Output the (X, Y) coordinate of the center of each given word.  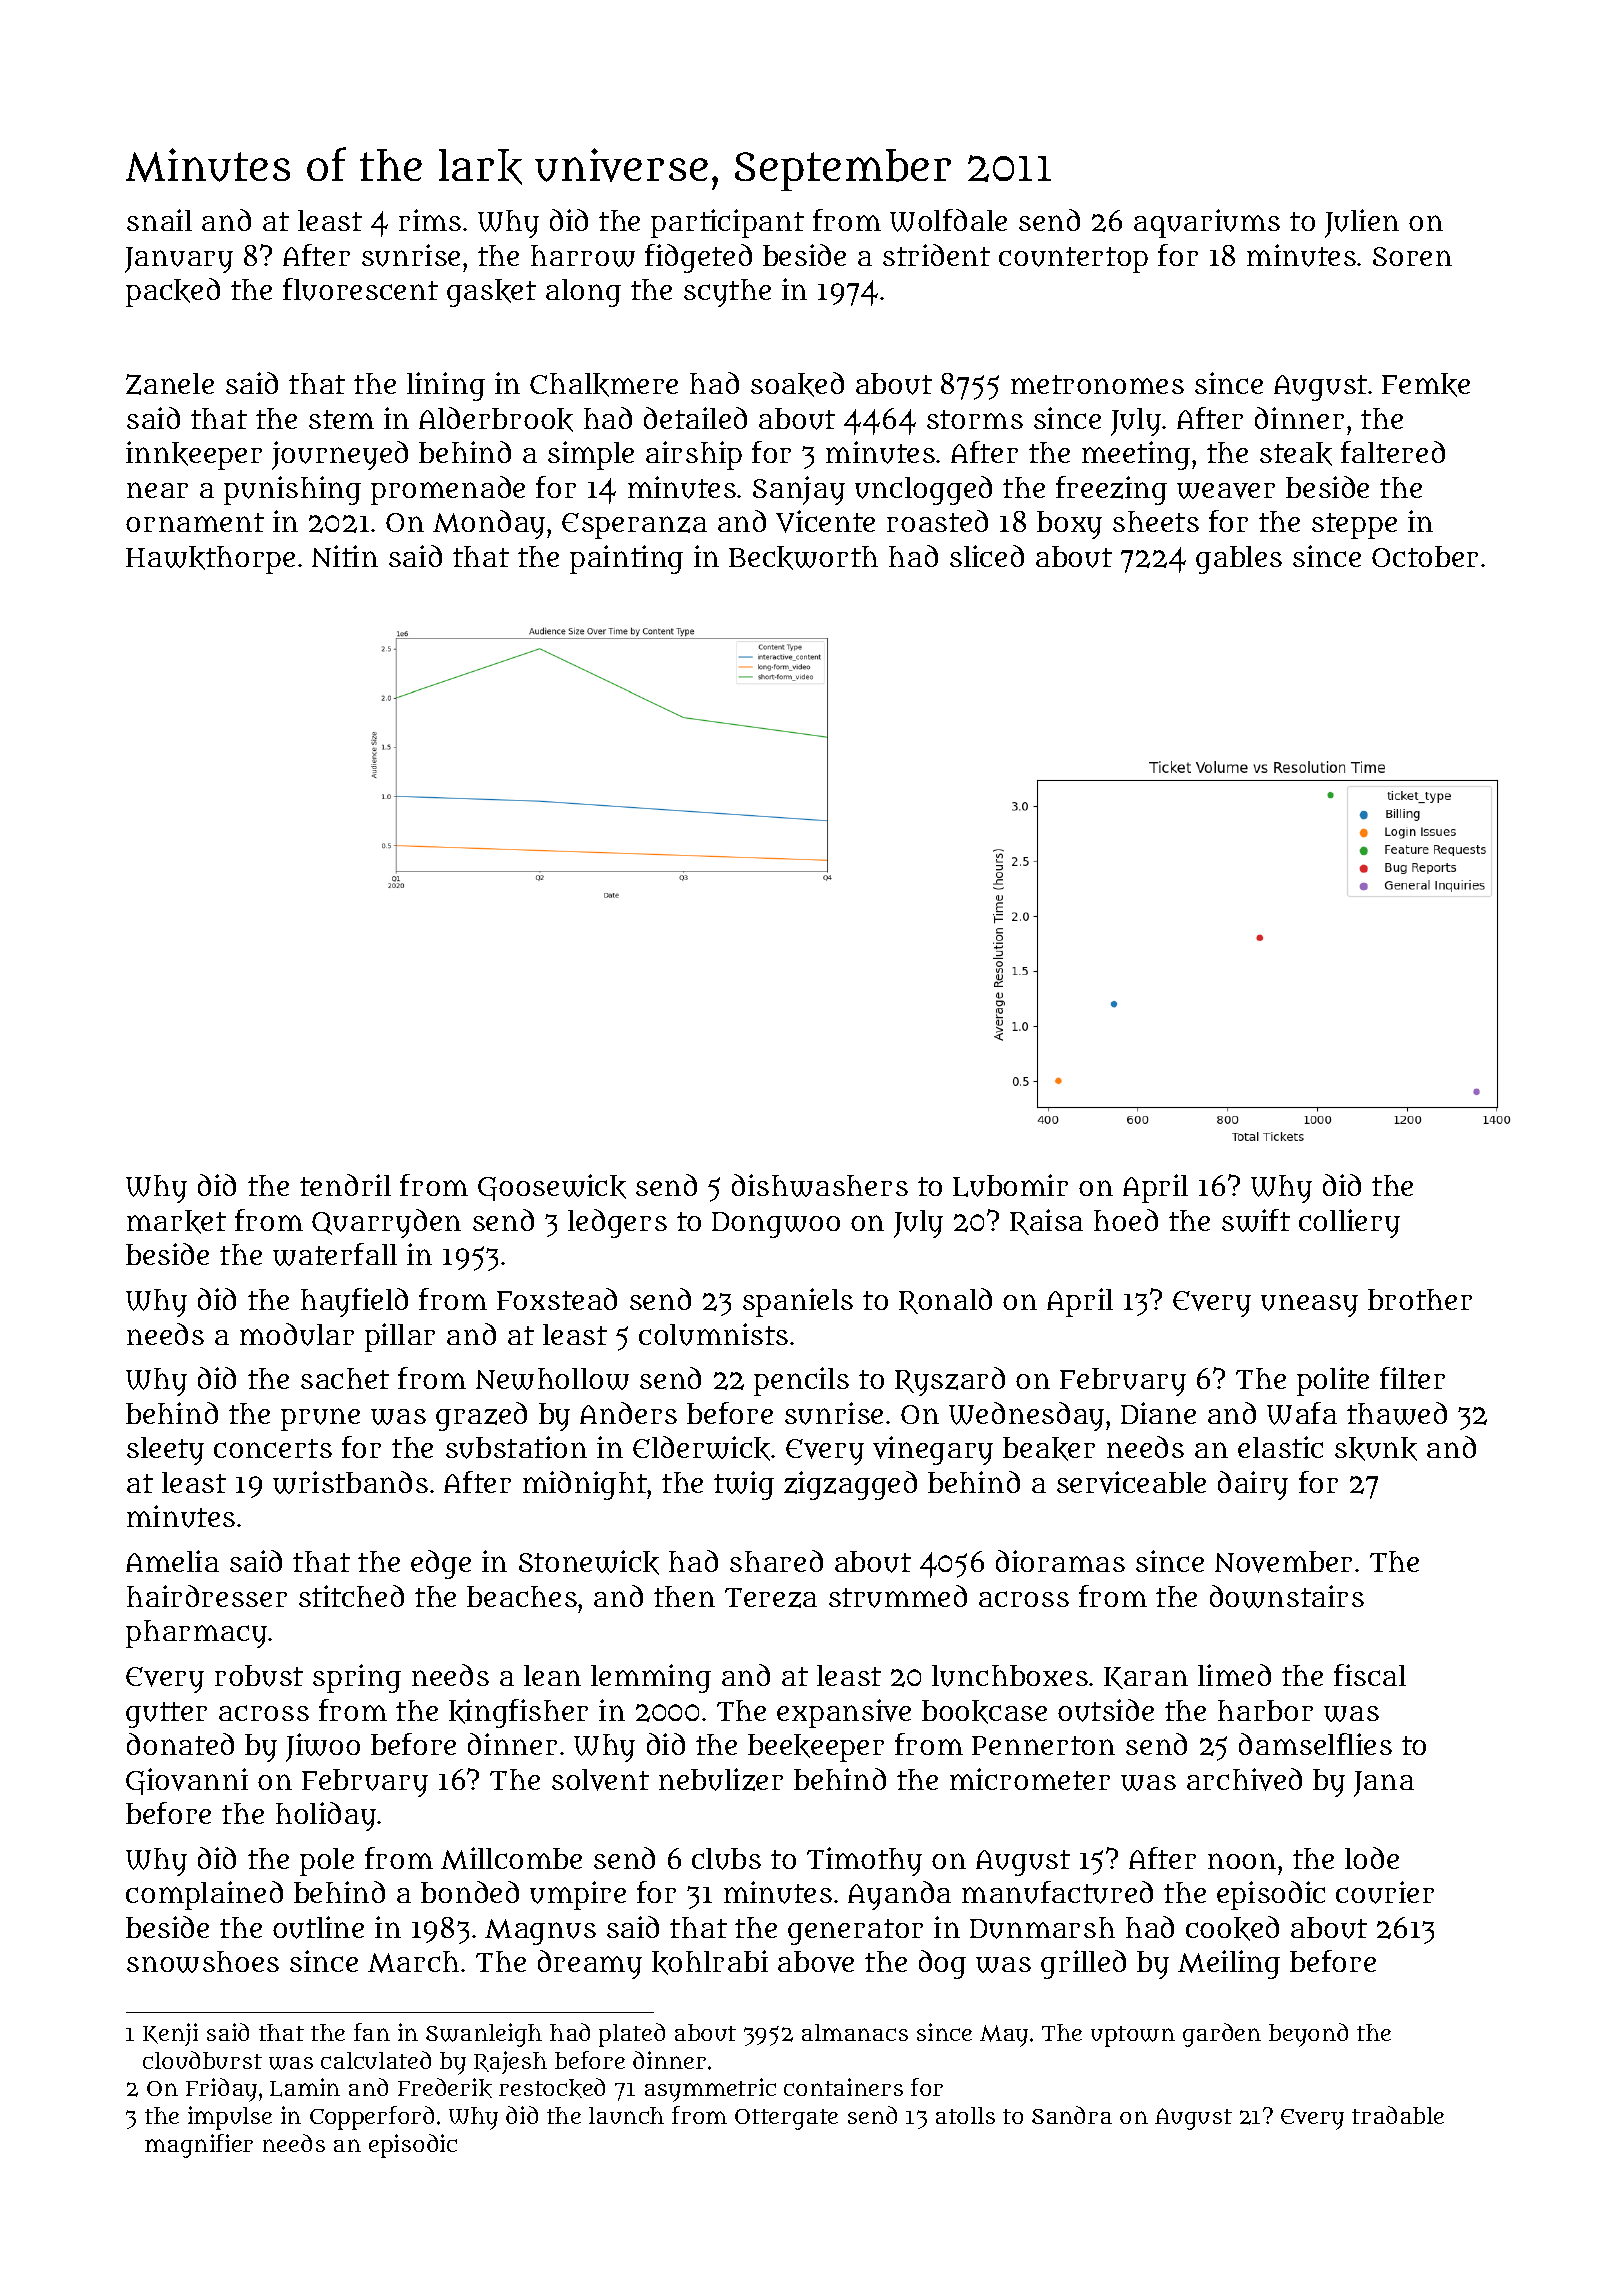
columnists (713, 1334)
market (176, 1222)
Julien (1362, 223)
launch (626, 2115)
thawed (1397, 1413)
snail (159, 220)
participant (727, 223)
